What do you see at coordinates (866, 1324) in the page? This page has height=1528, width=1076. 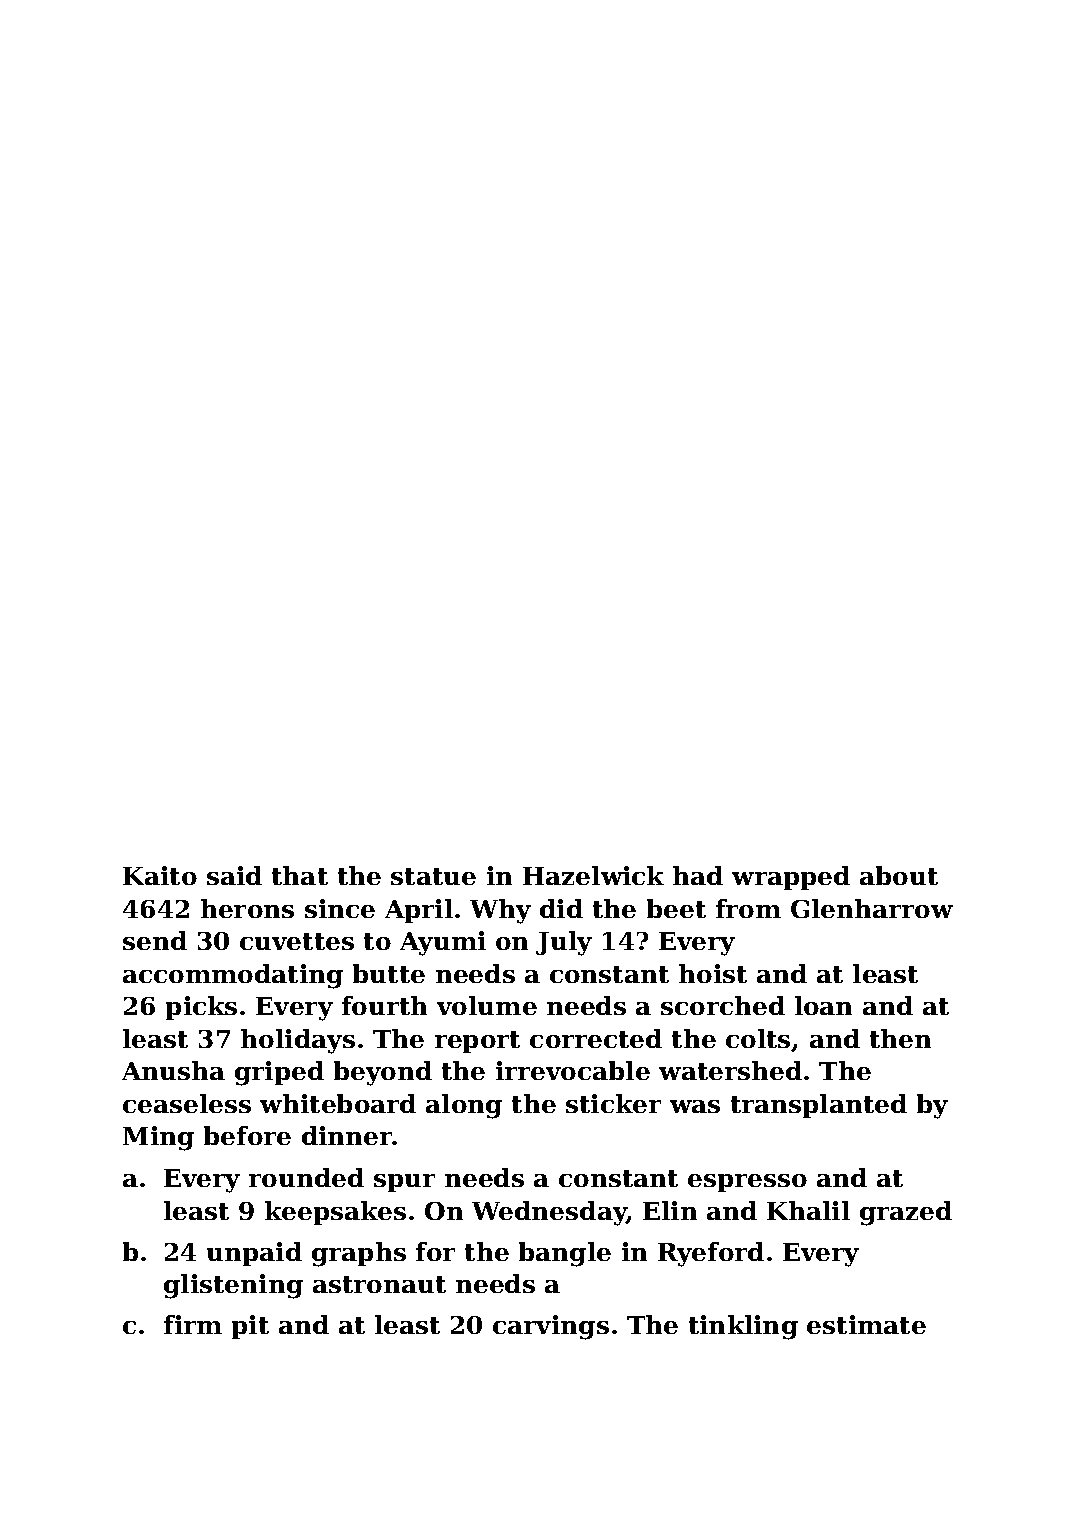 I see `estimate` at bounding box center [866, 1324].
